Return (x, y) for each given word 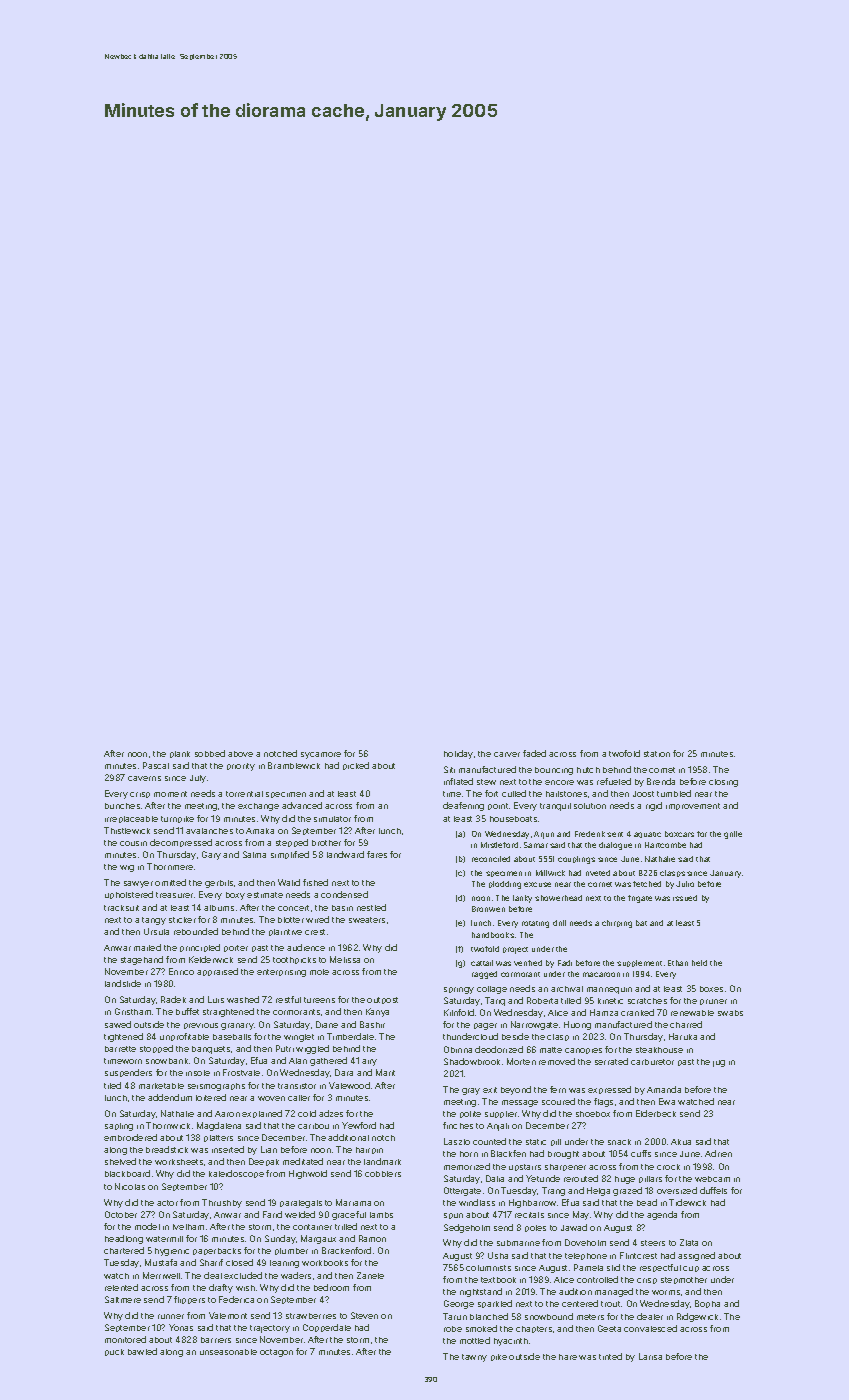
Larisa (650, 1356)
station (657, 754)
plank (180, 754)
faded (534, 753)
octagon (276, 1353)
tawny (474, 1358)
